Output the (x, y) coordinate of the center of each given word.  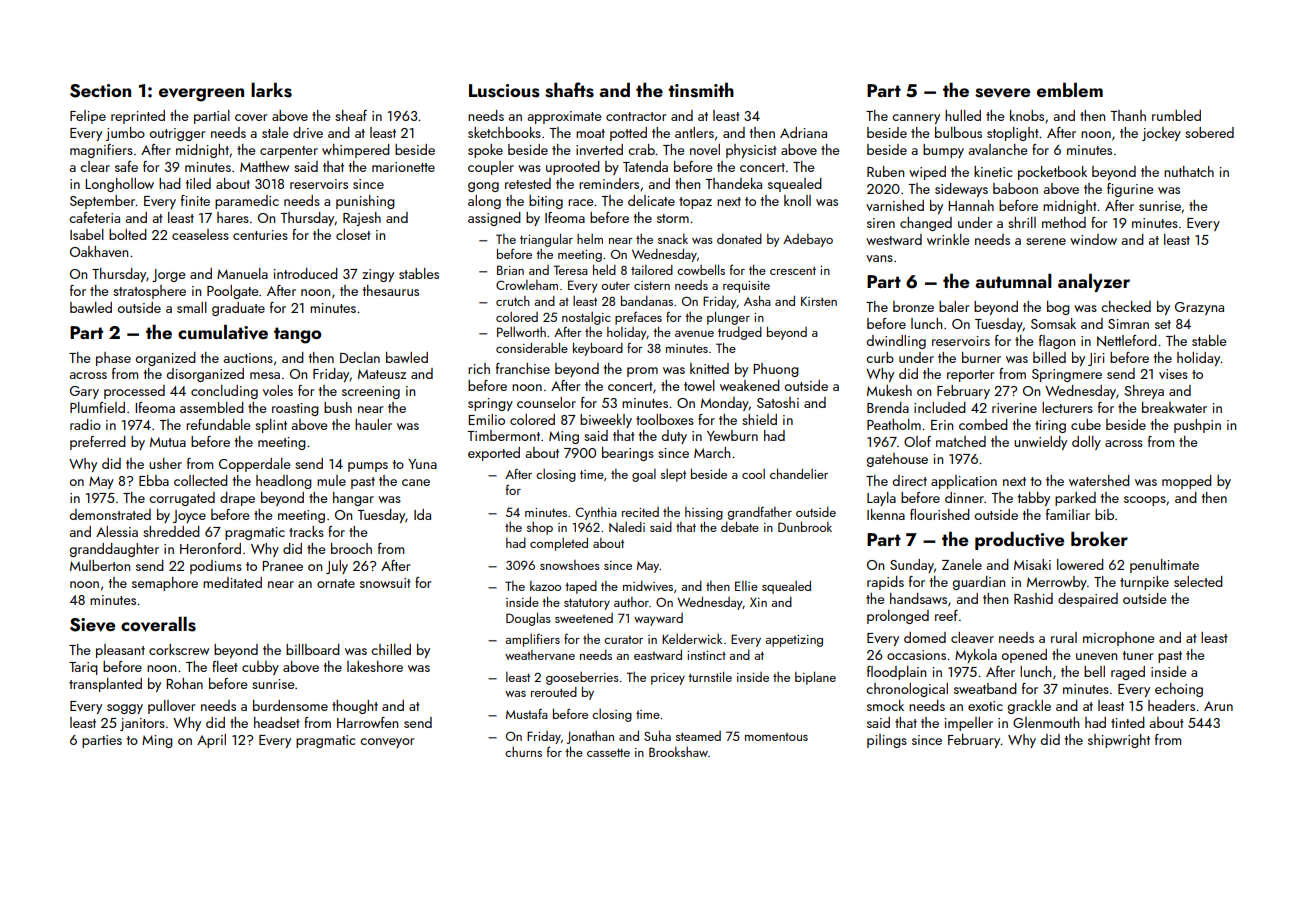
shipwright (1119, 741)
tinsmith (701, 90)
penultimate (1164, 566)
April (211, 741)
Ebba (154, 480)
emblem (1070, 90)
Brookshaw (678, 752)
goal (644, 475)
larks (271, 90)
